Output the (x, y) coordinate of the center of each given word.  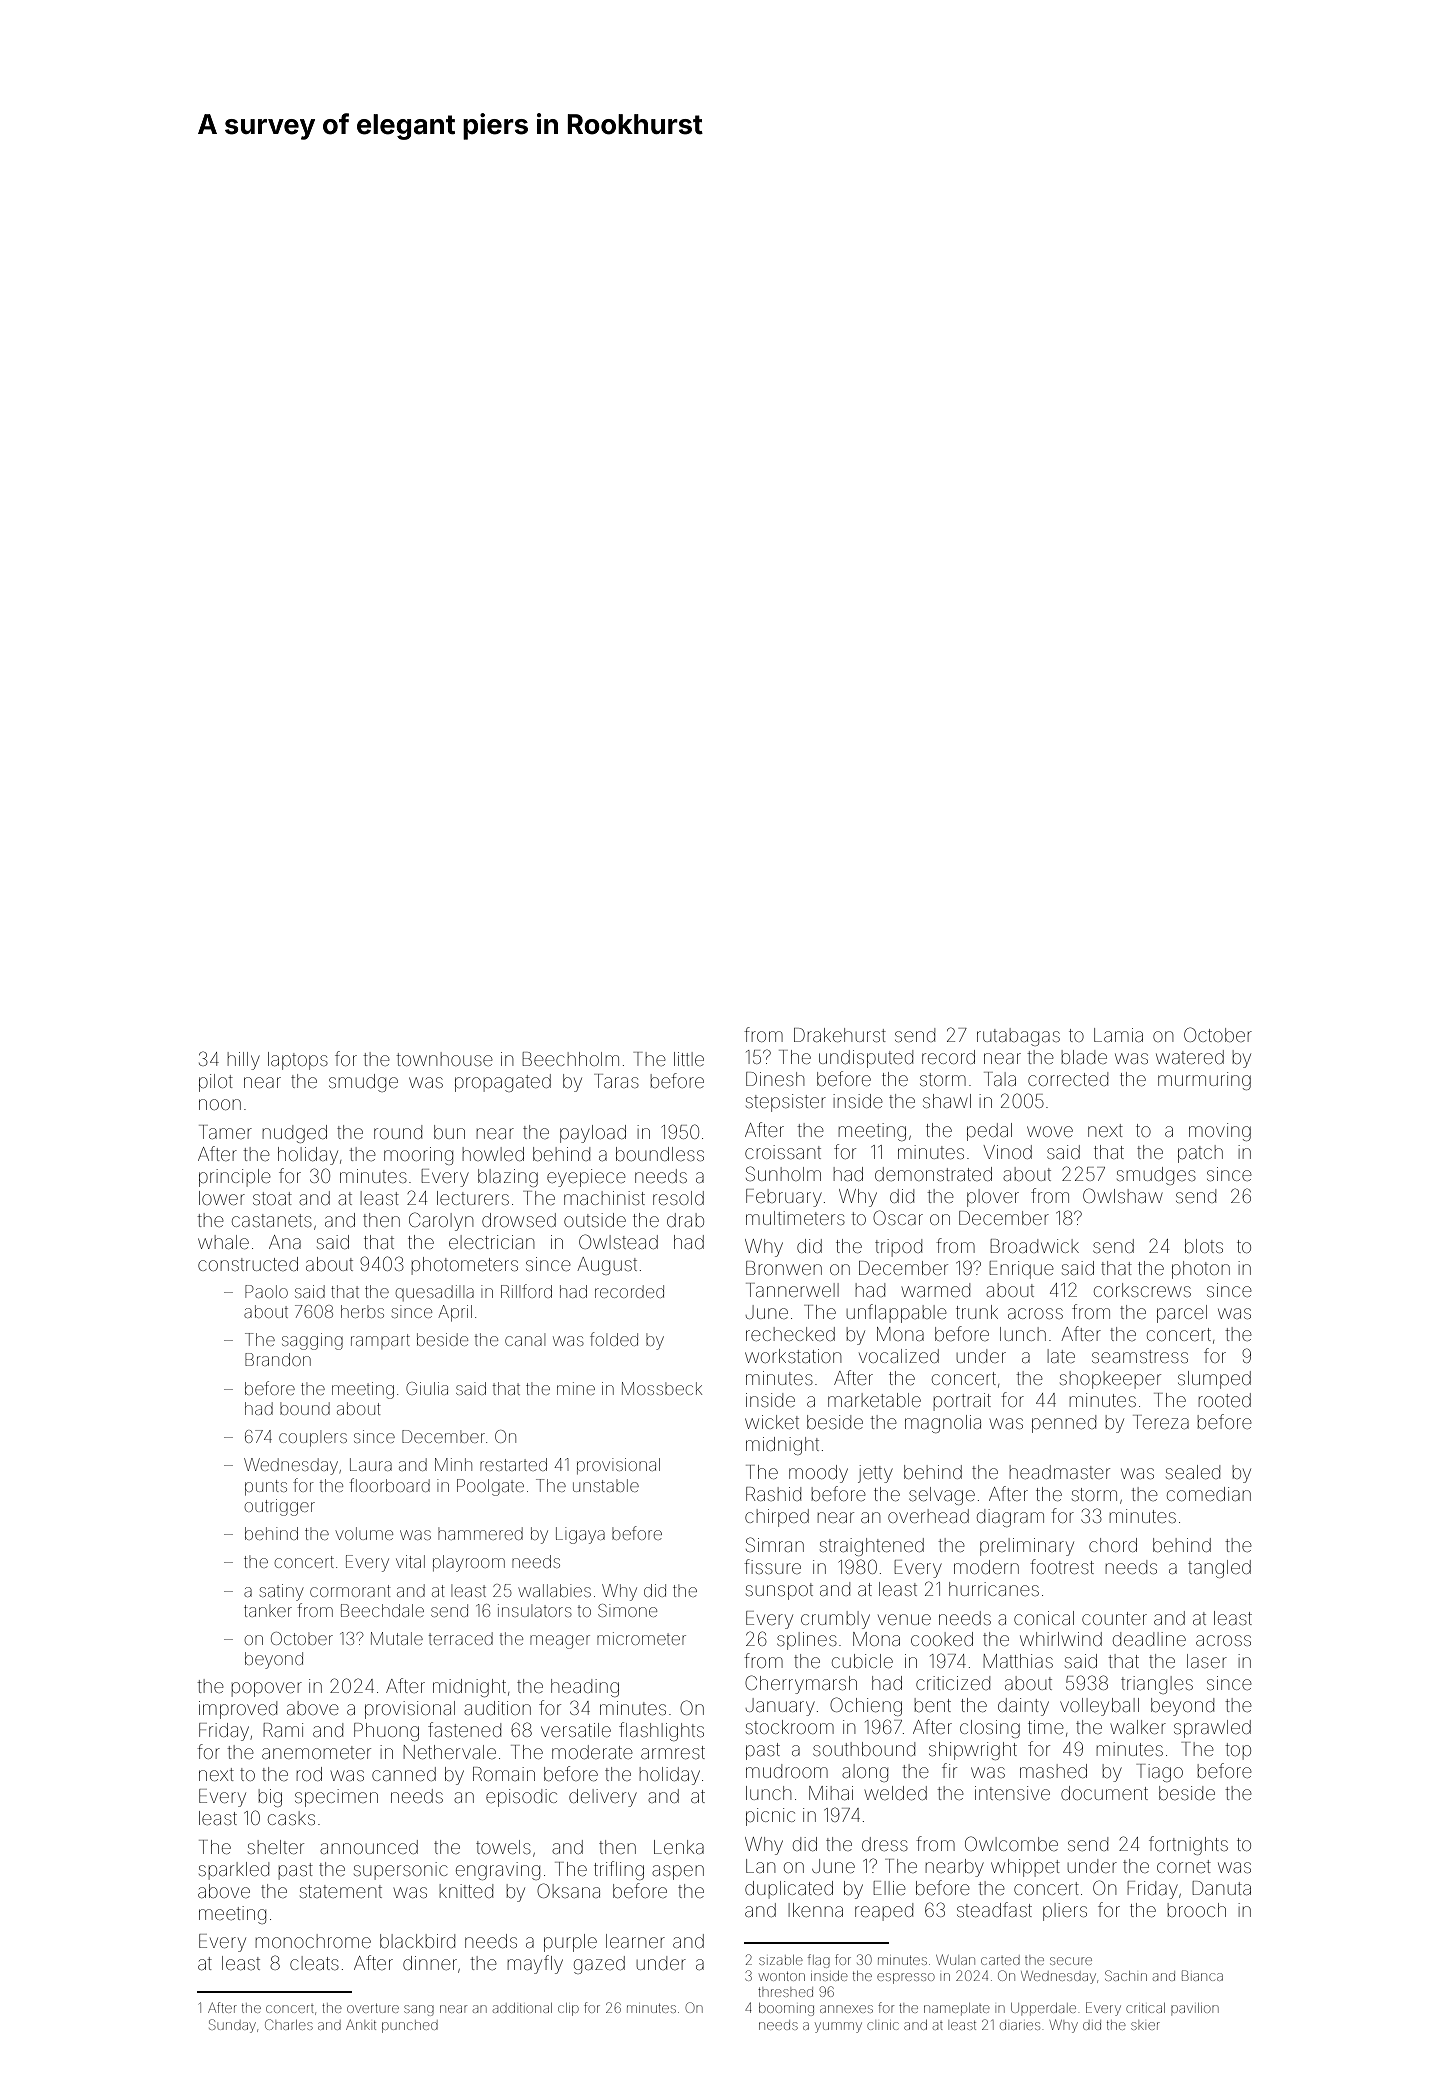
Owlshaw (1122, 1195)
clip (568, 2009)
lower (222, 1198)
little (689, 1059)
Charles (289, 2024)
